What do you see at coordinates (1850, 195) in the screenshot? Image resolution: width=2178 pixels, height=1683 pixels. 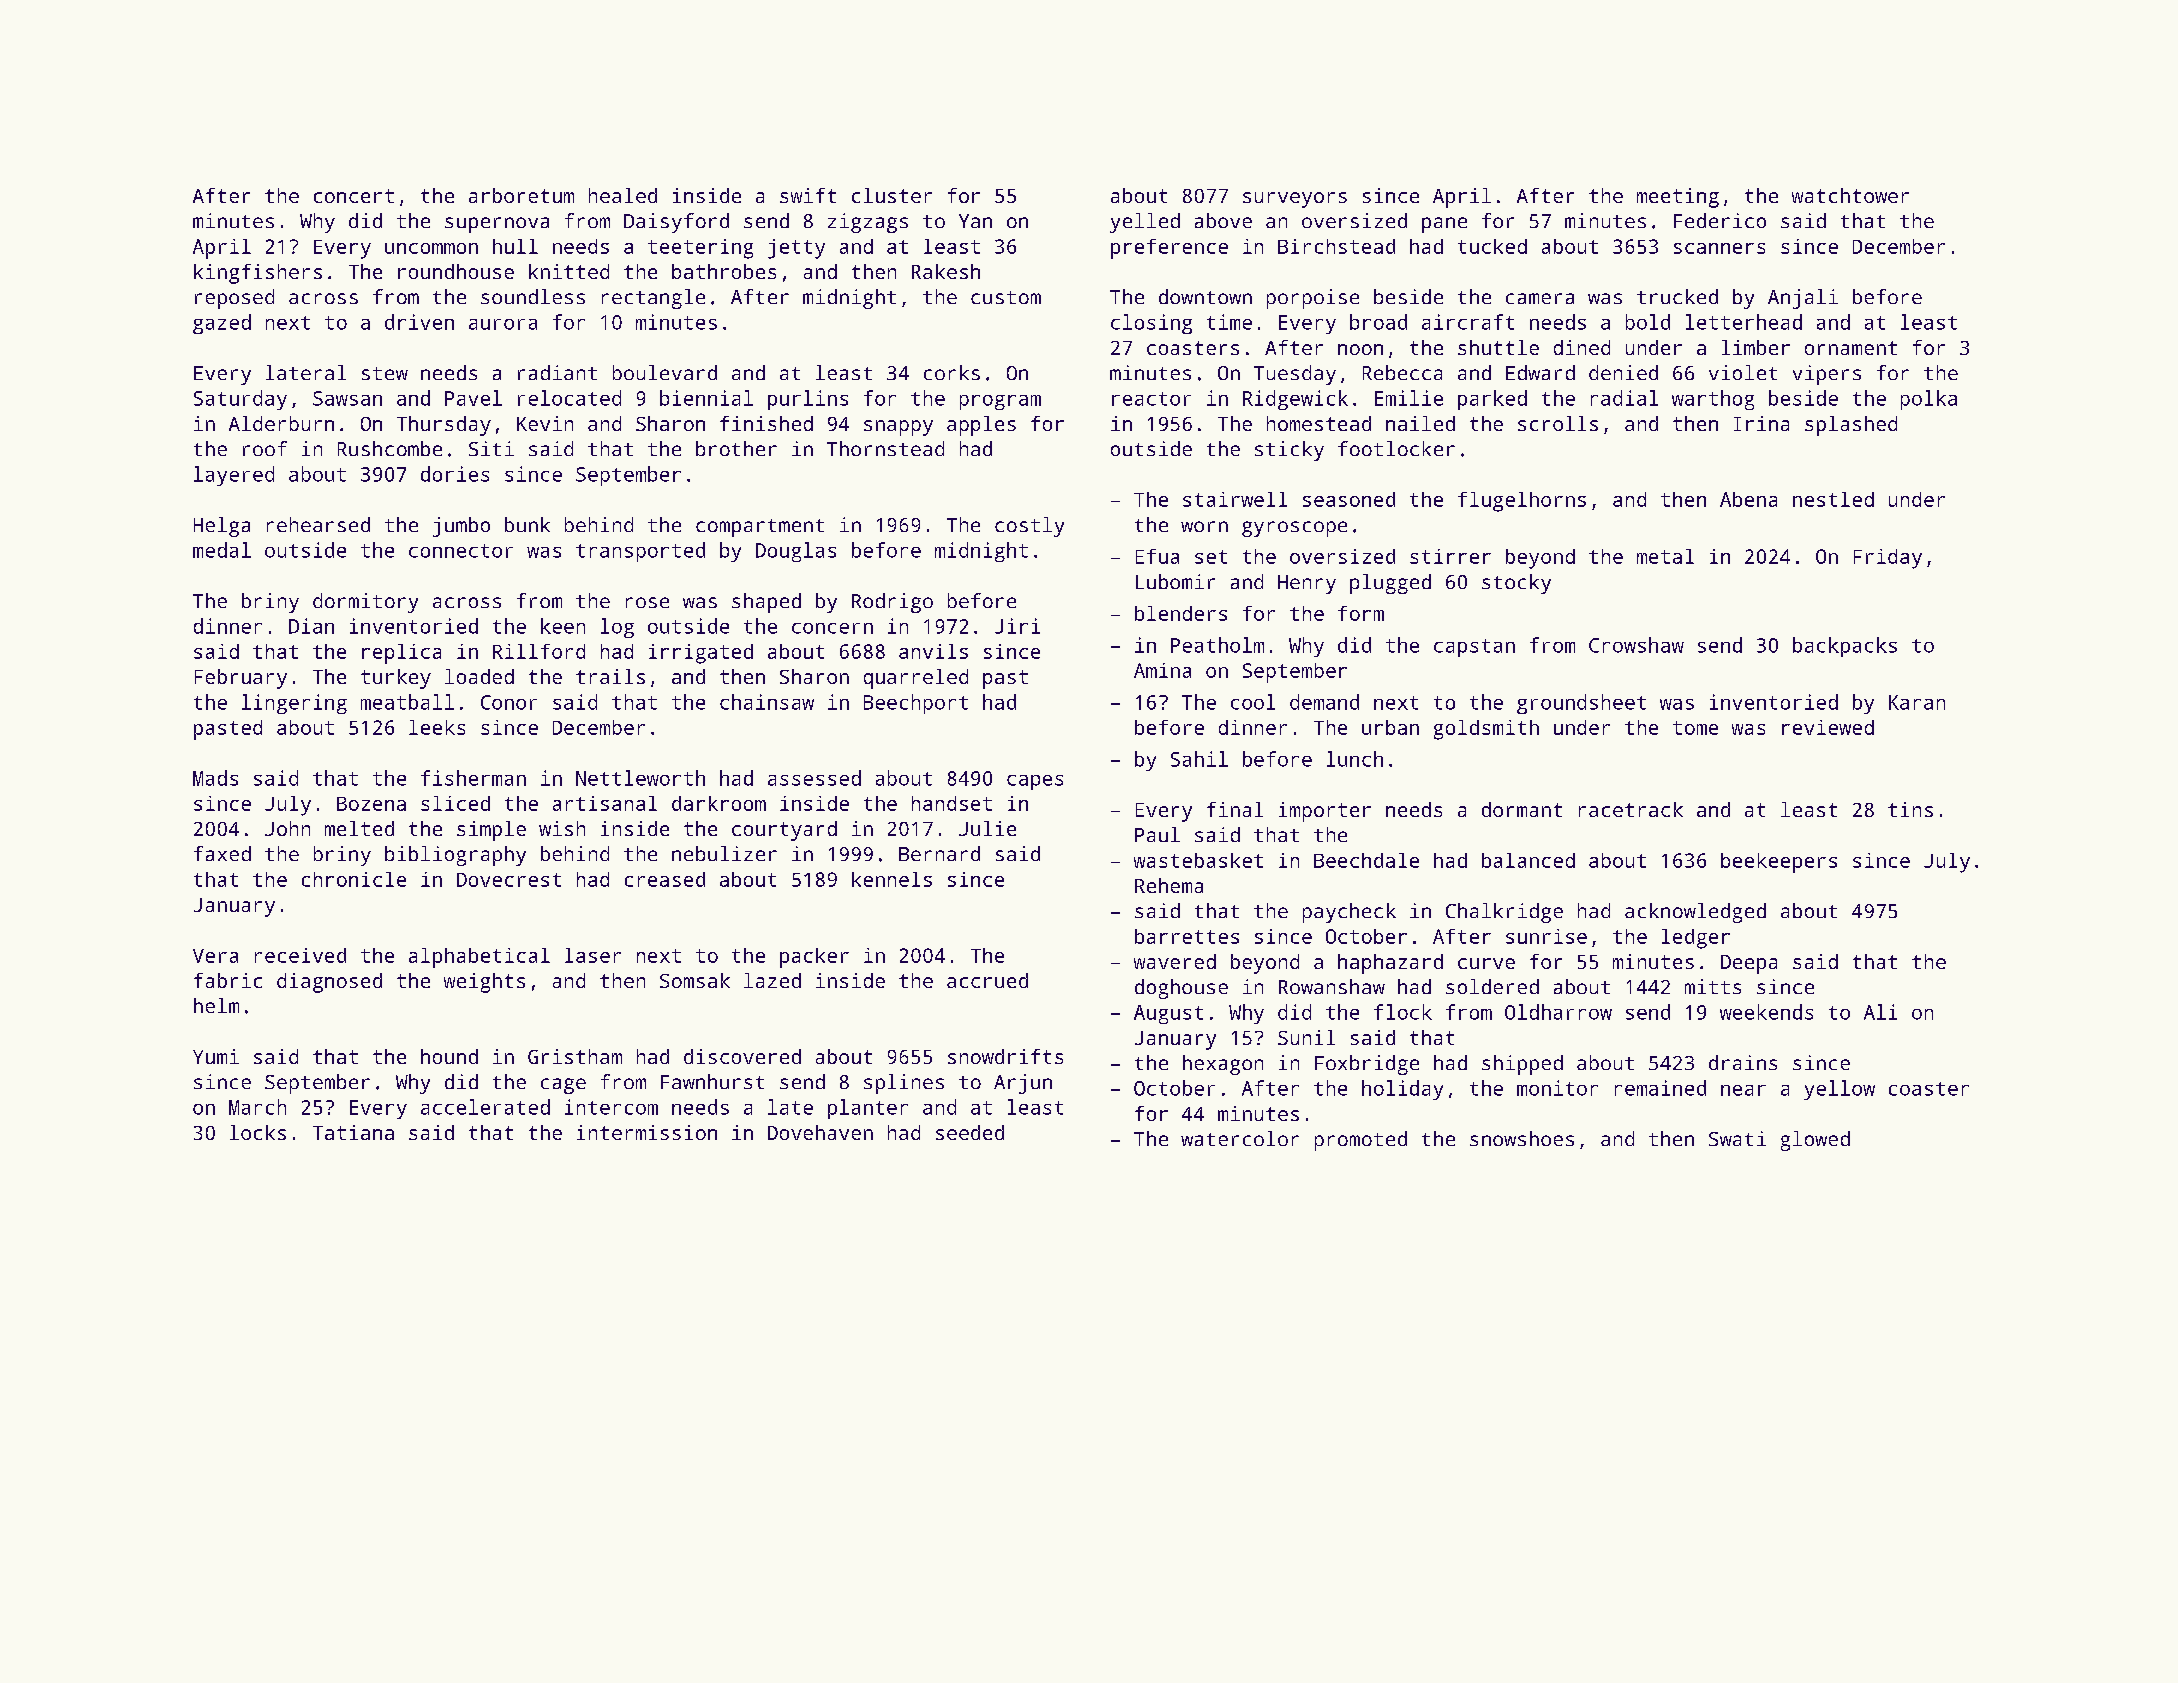 I see `watchtower` at bounding box center [1850, 195].
